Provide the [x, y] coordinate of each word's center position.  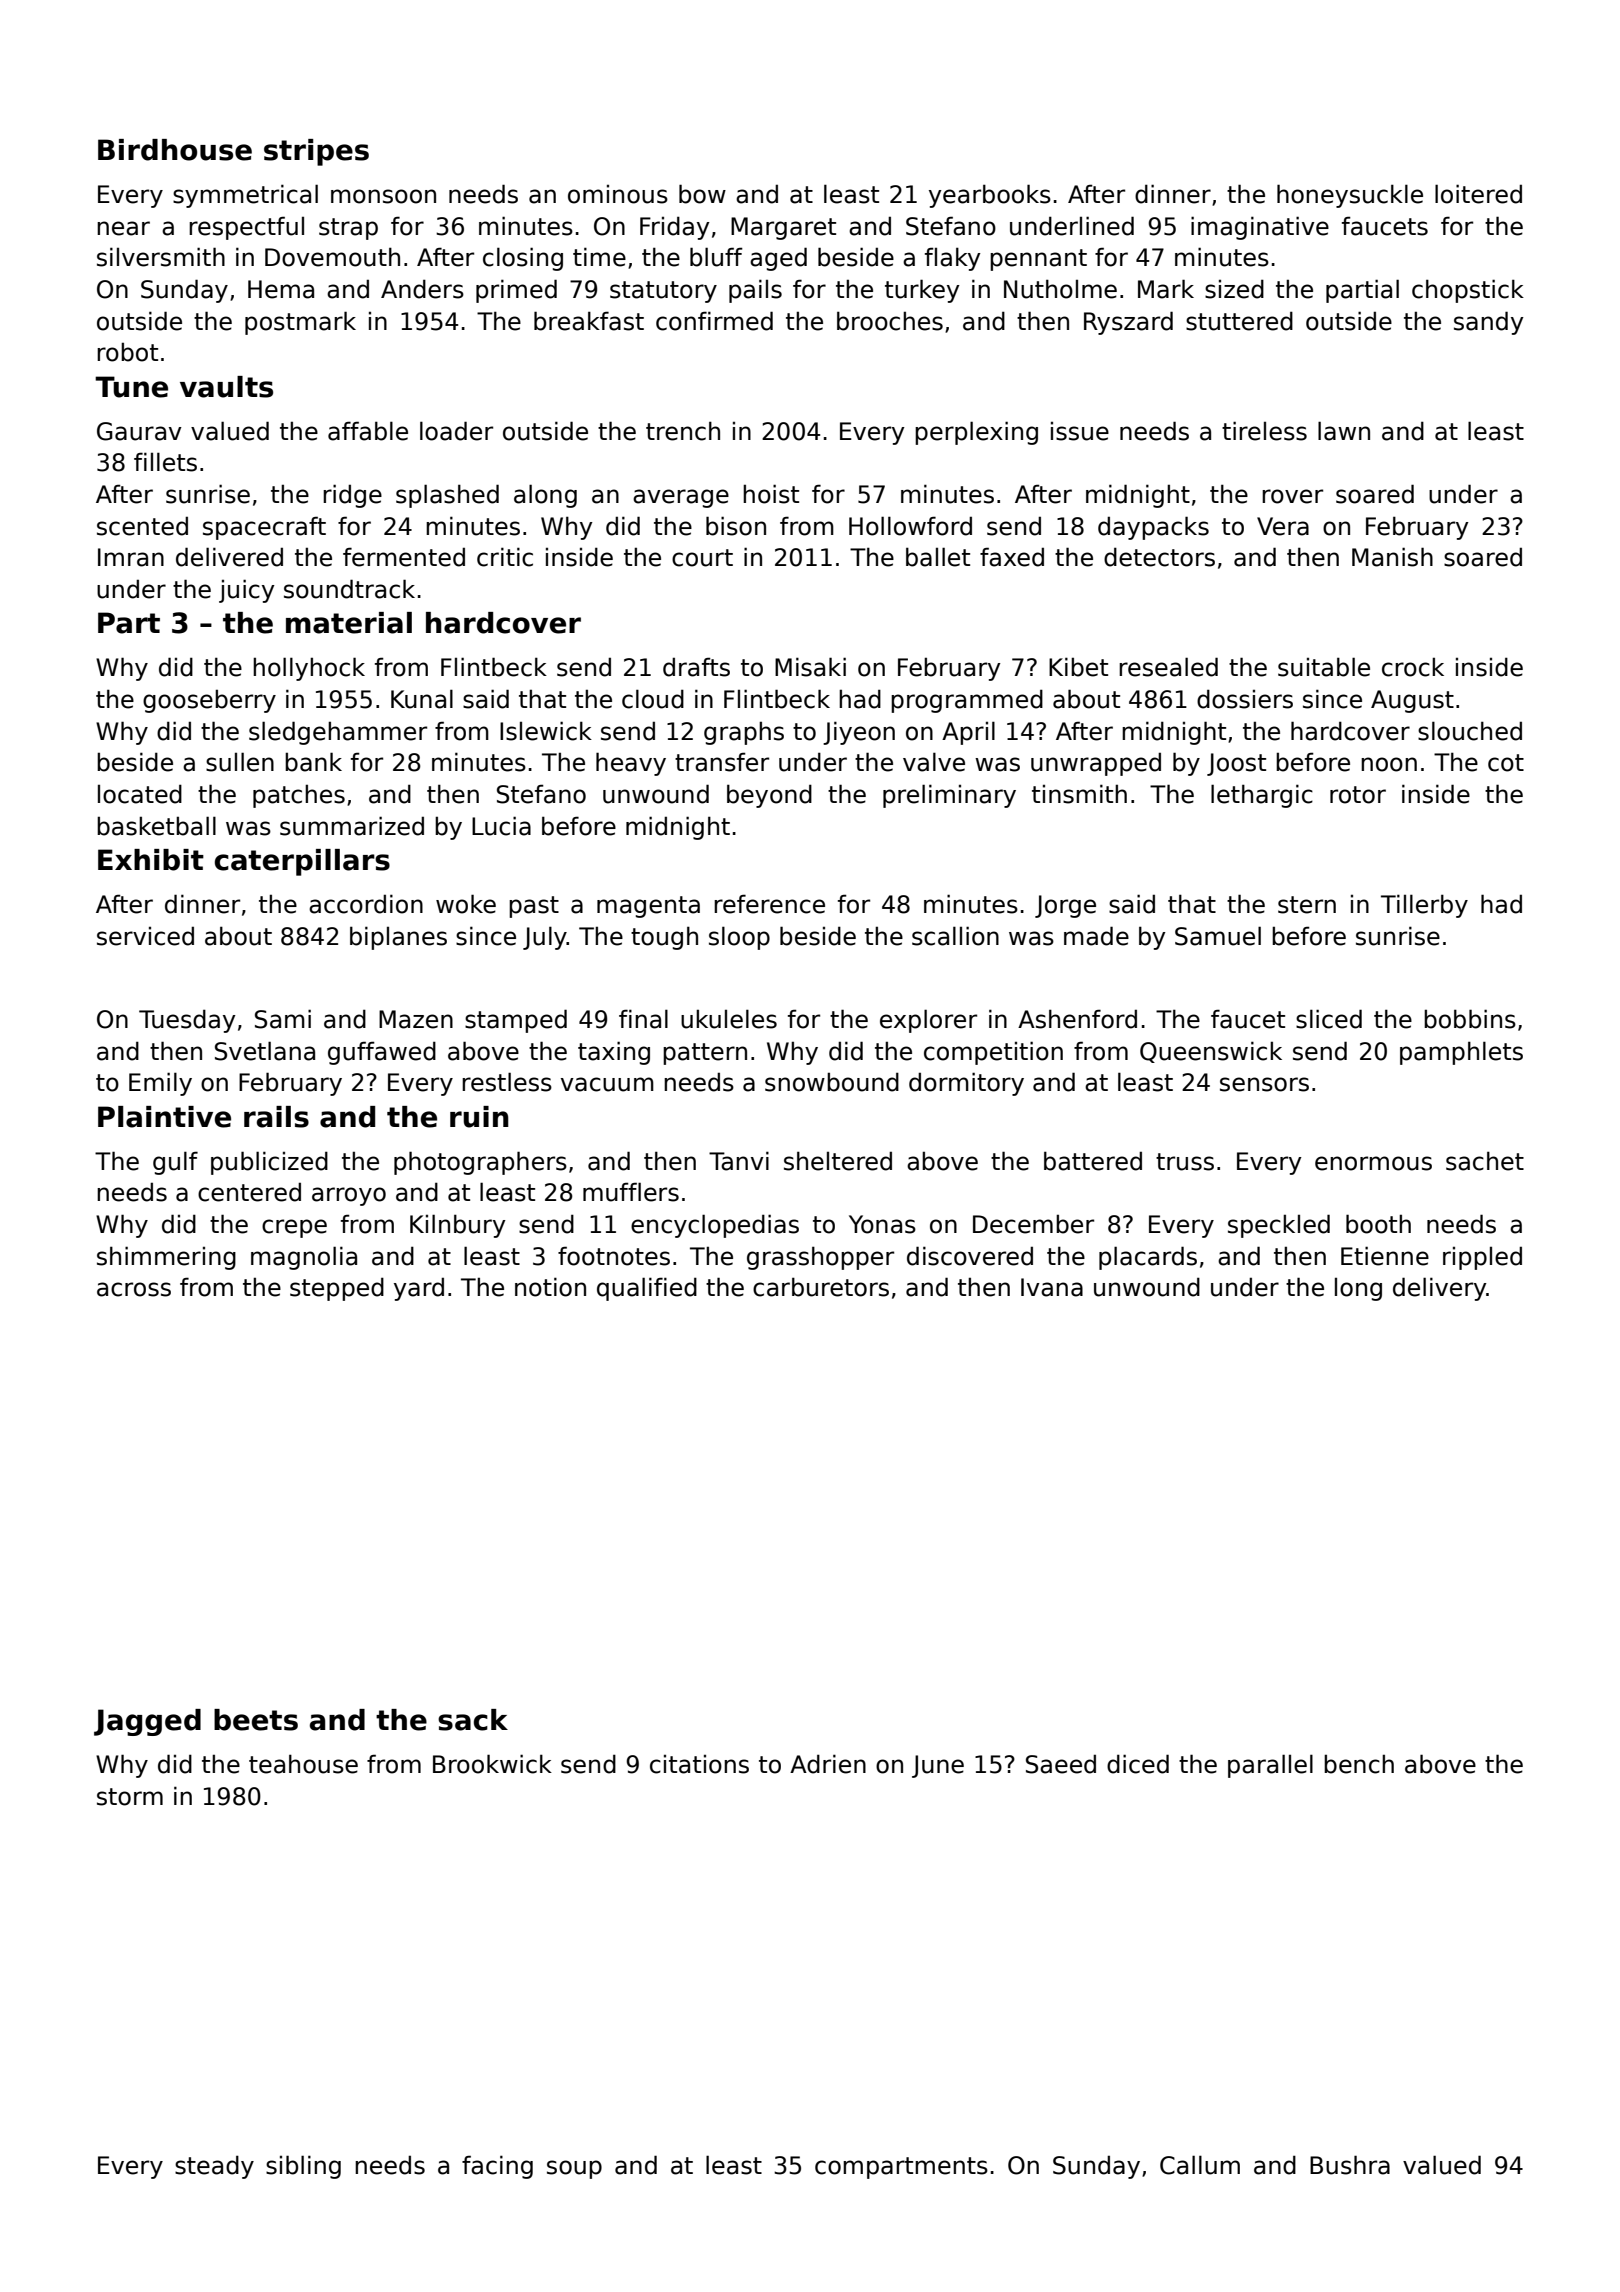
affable [368, 431]
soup [574, 2169]
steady [214, 2167]
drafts [696, 667]
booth [1378, 1224]
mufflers [631, 1192]
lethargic [1262, 796]
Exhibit [151, 860]
